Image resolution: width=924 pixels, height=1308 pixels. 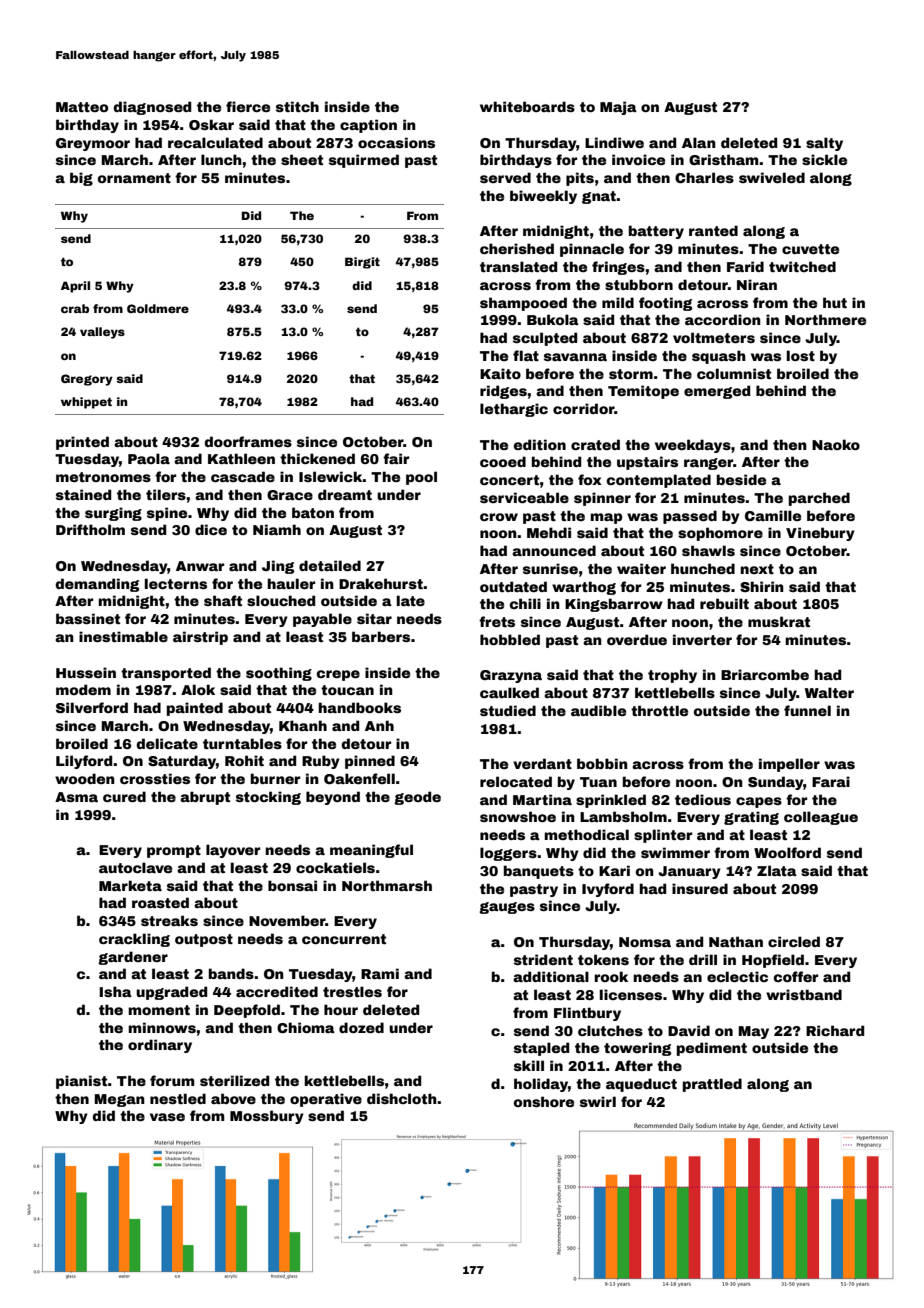 I want to click on printed, so click(x=82, y=443).
